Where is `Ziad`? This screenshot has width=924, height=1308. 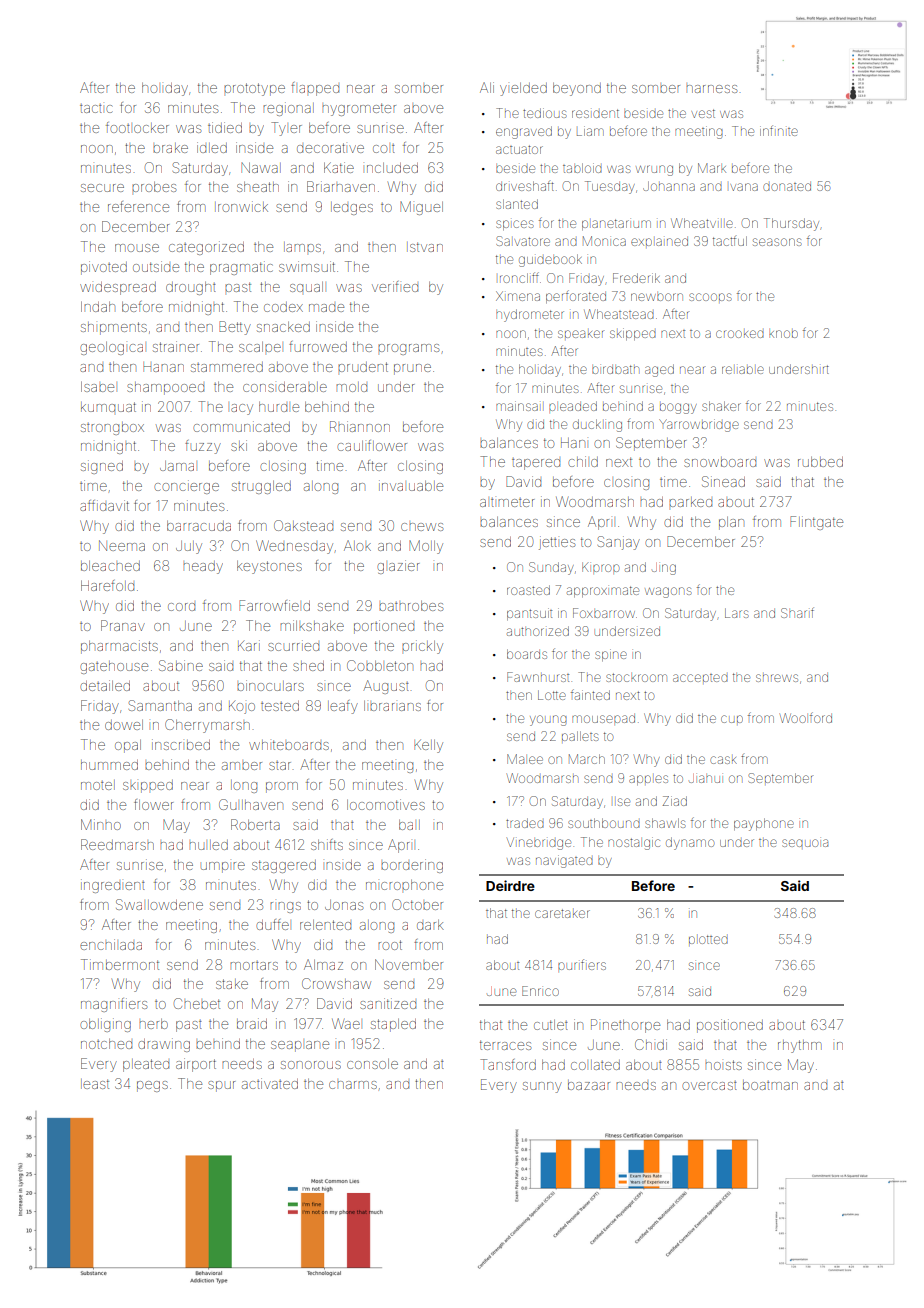
Ziad is located at coordinates (675, 801).
